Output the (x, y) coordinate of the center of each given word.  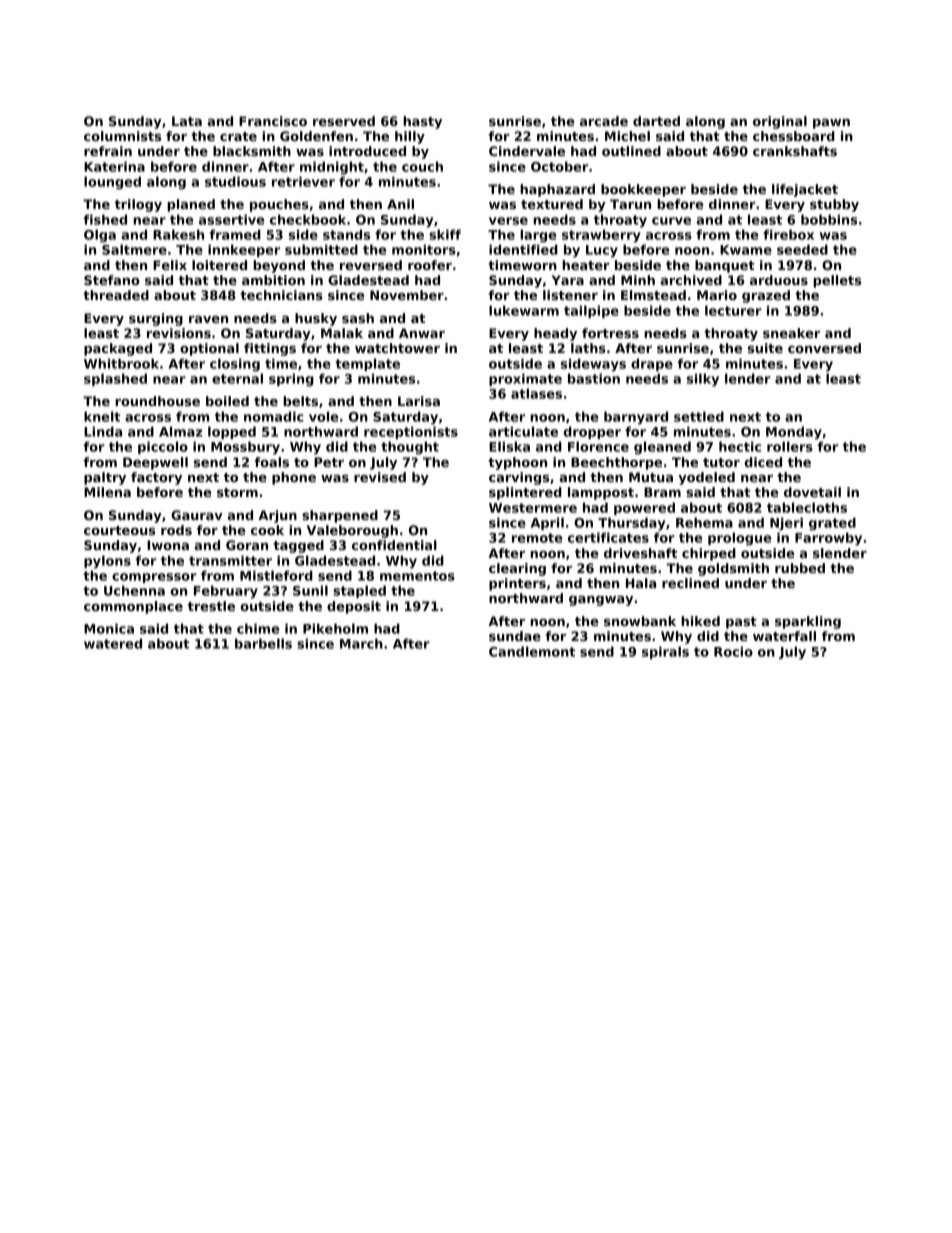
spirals (665, 652)
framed (235, 234)
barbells (263, 643)
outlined (631, 151)
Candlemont (532, 651)
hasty (422, 122)
